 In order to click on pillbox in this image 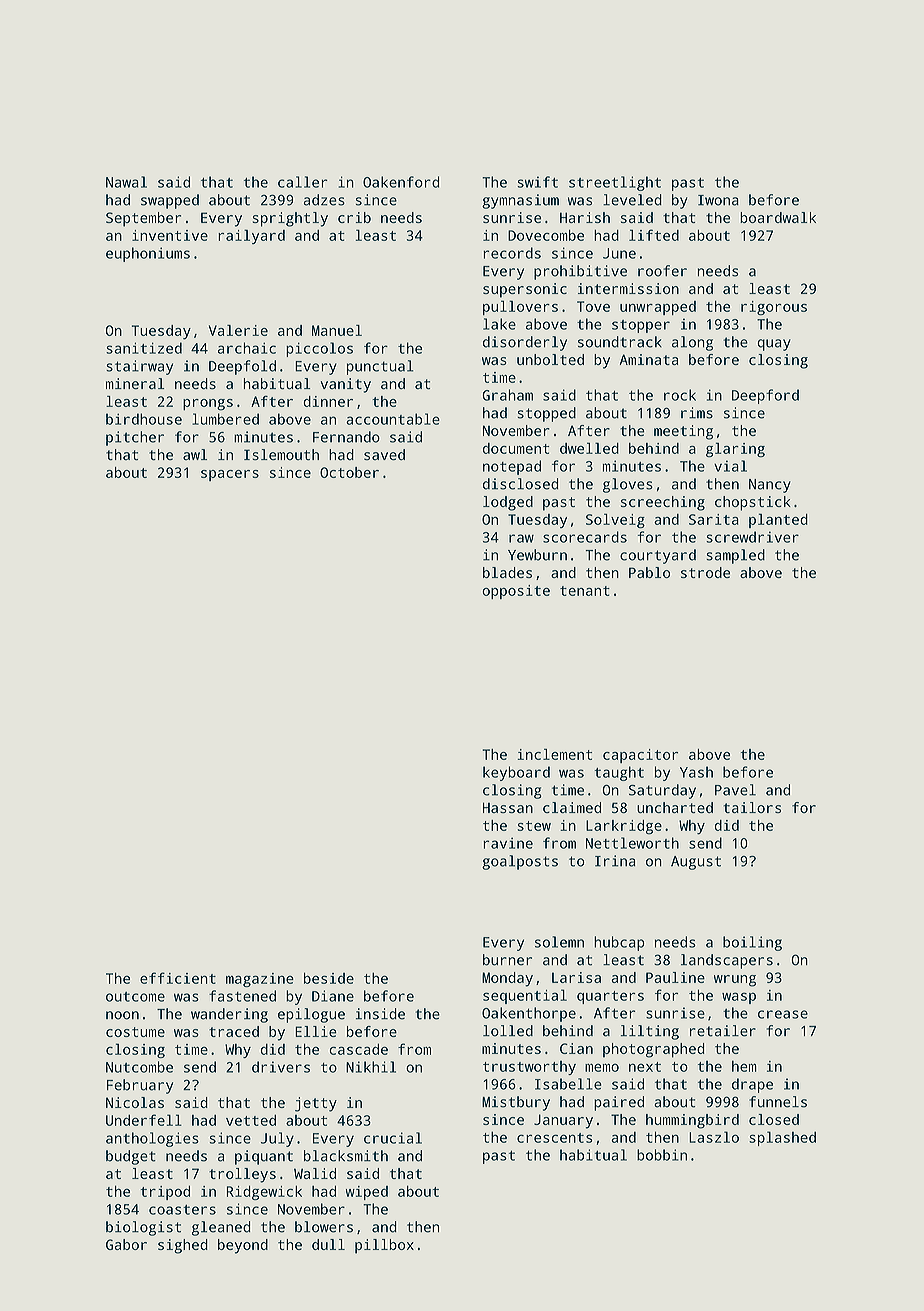, I will do `click(384, 1246)`.
